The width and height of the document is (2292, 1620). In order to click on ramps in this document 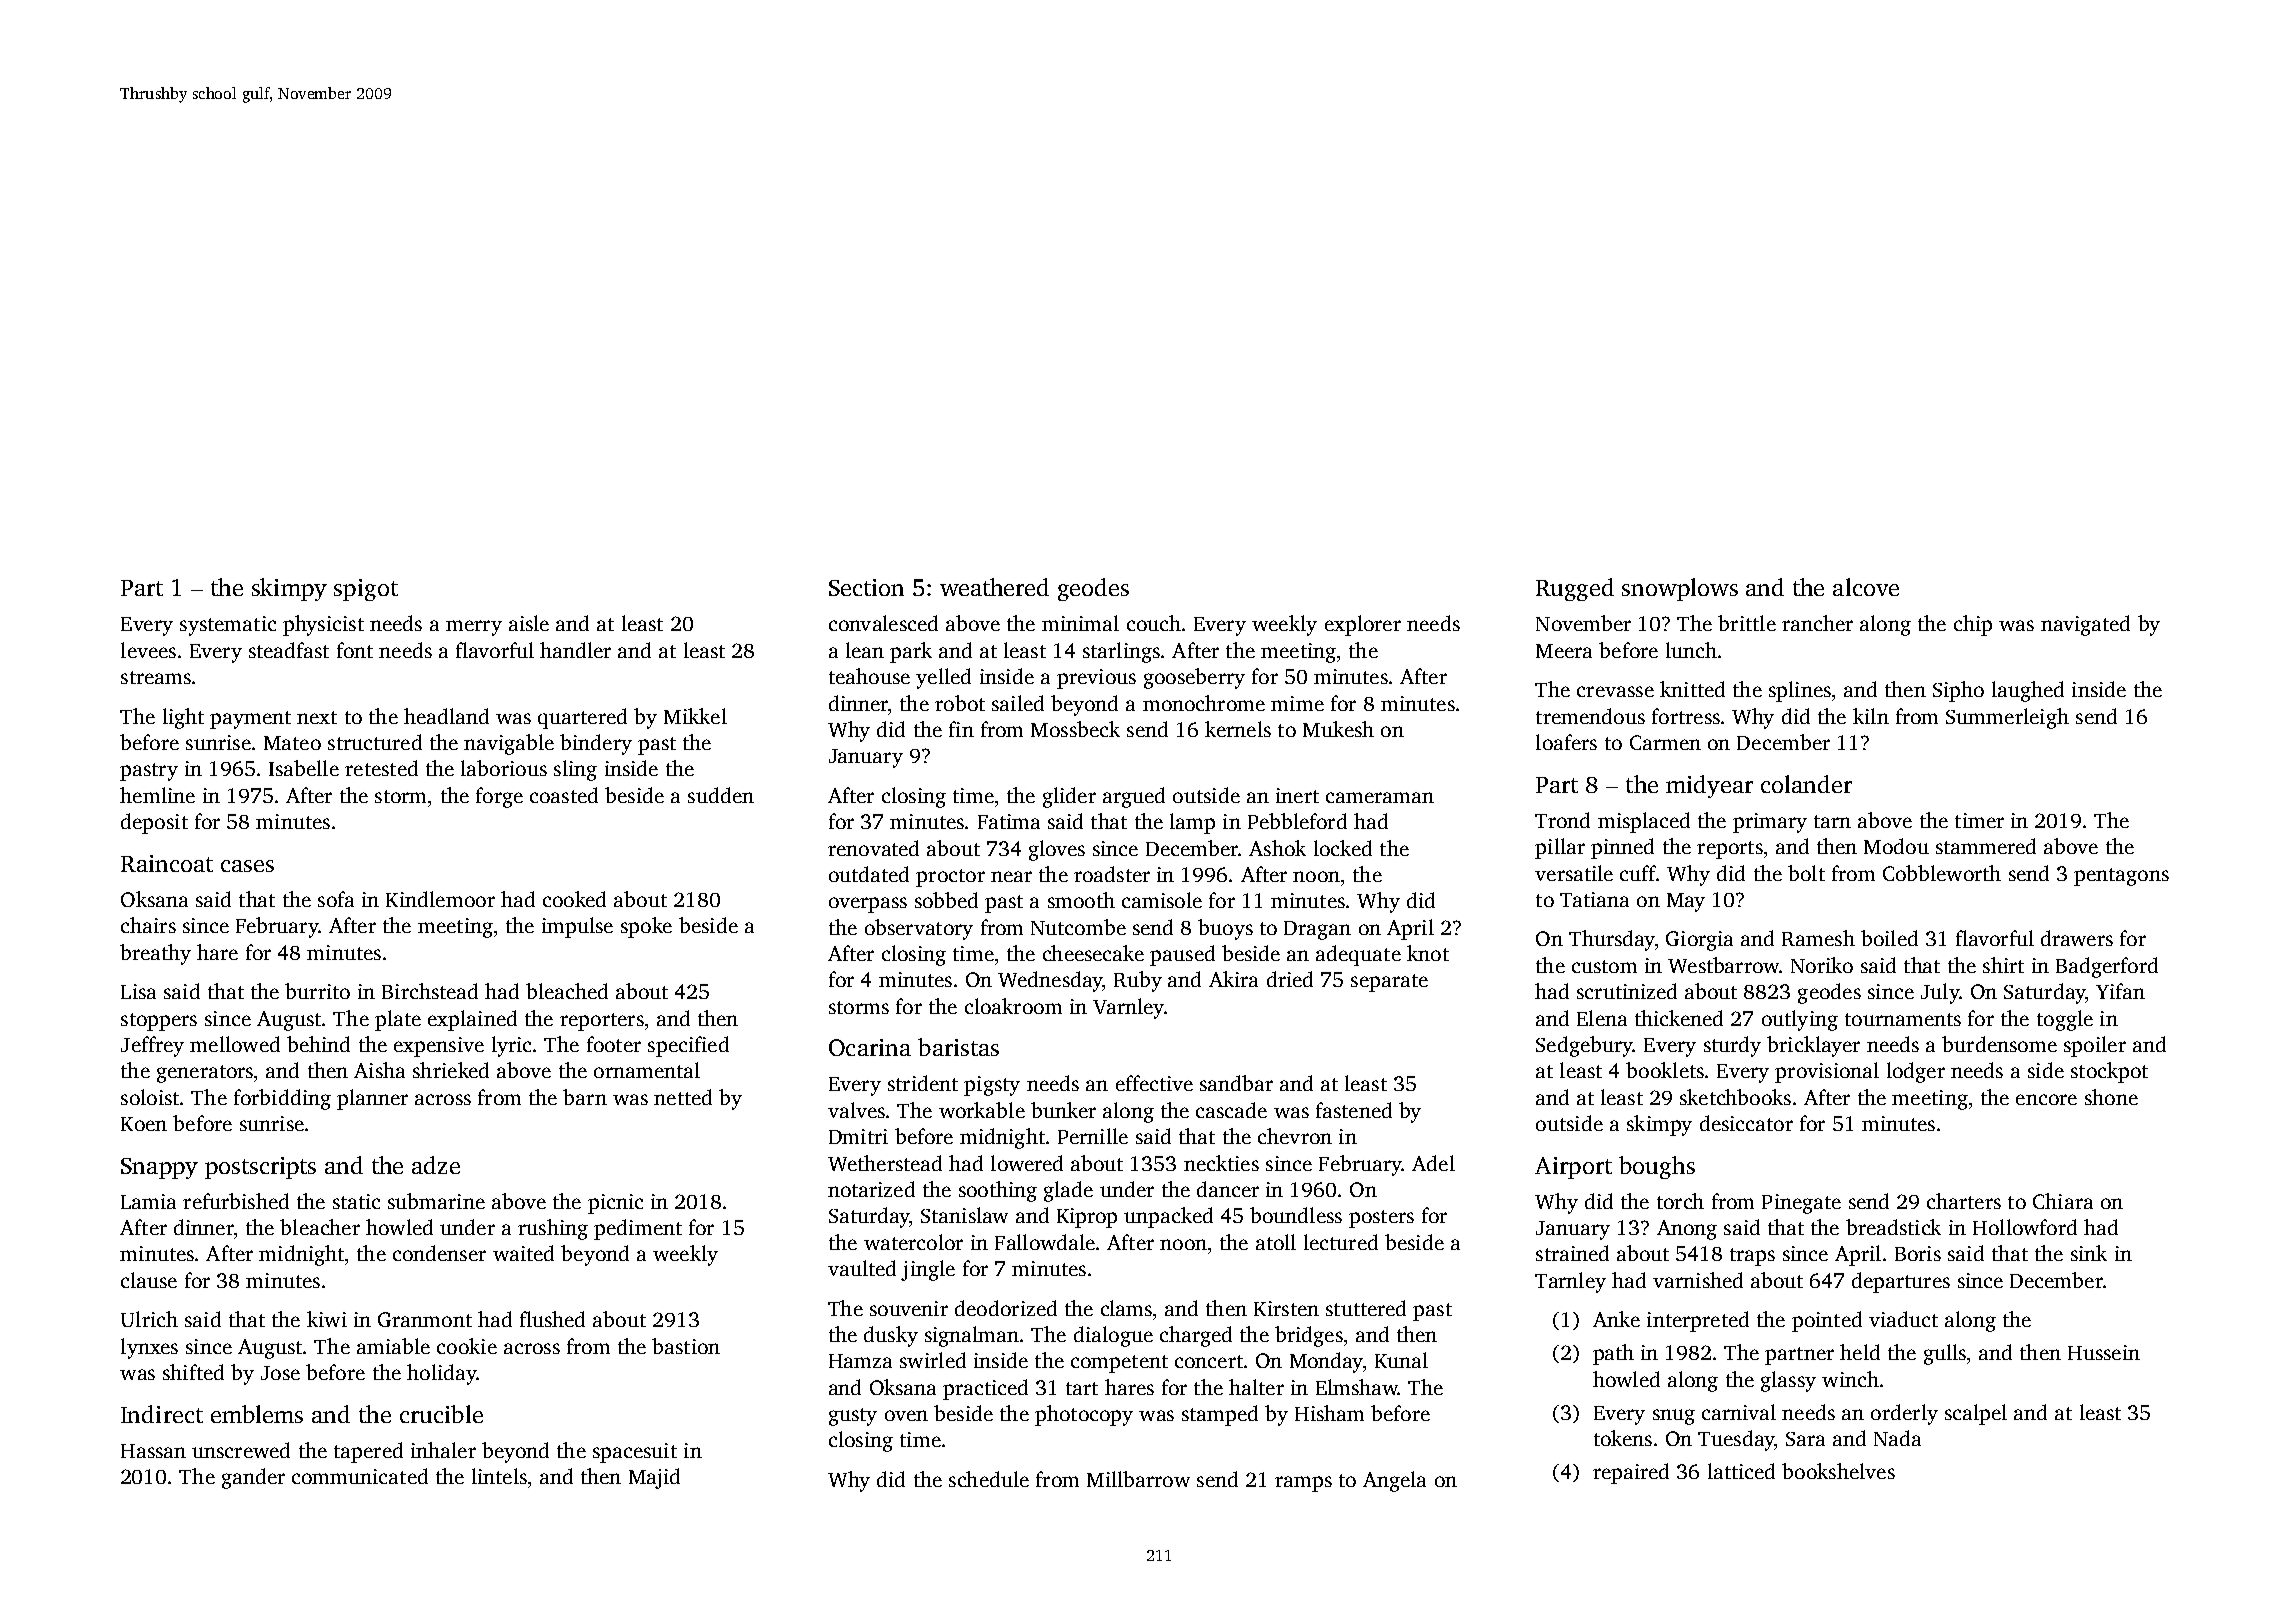, I will do `click(1303, 1484)`.
